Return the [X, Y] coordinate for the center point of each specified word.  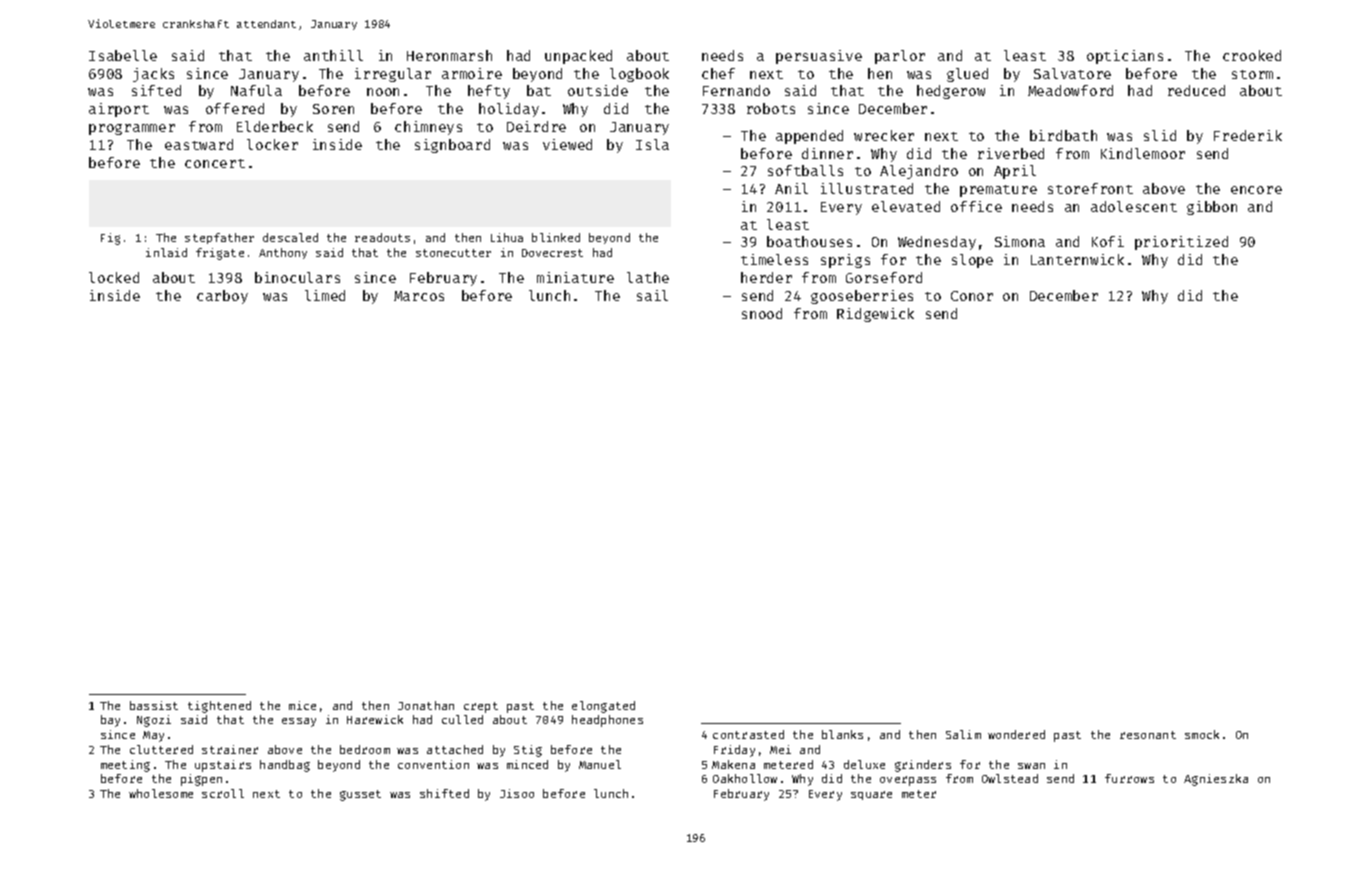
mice [302, 705]
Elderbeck [275, 126]
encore [1256, 190]
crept [481, 707]
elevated [906, 206]
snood [762, 313]
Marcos [419, 296]
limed [325, 295]
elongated [603, 707]
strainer [230, 749]
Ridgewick [875, 315]
